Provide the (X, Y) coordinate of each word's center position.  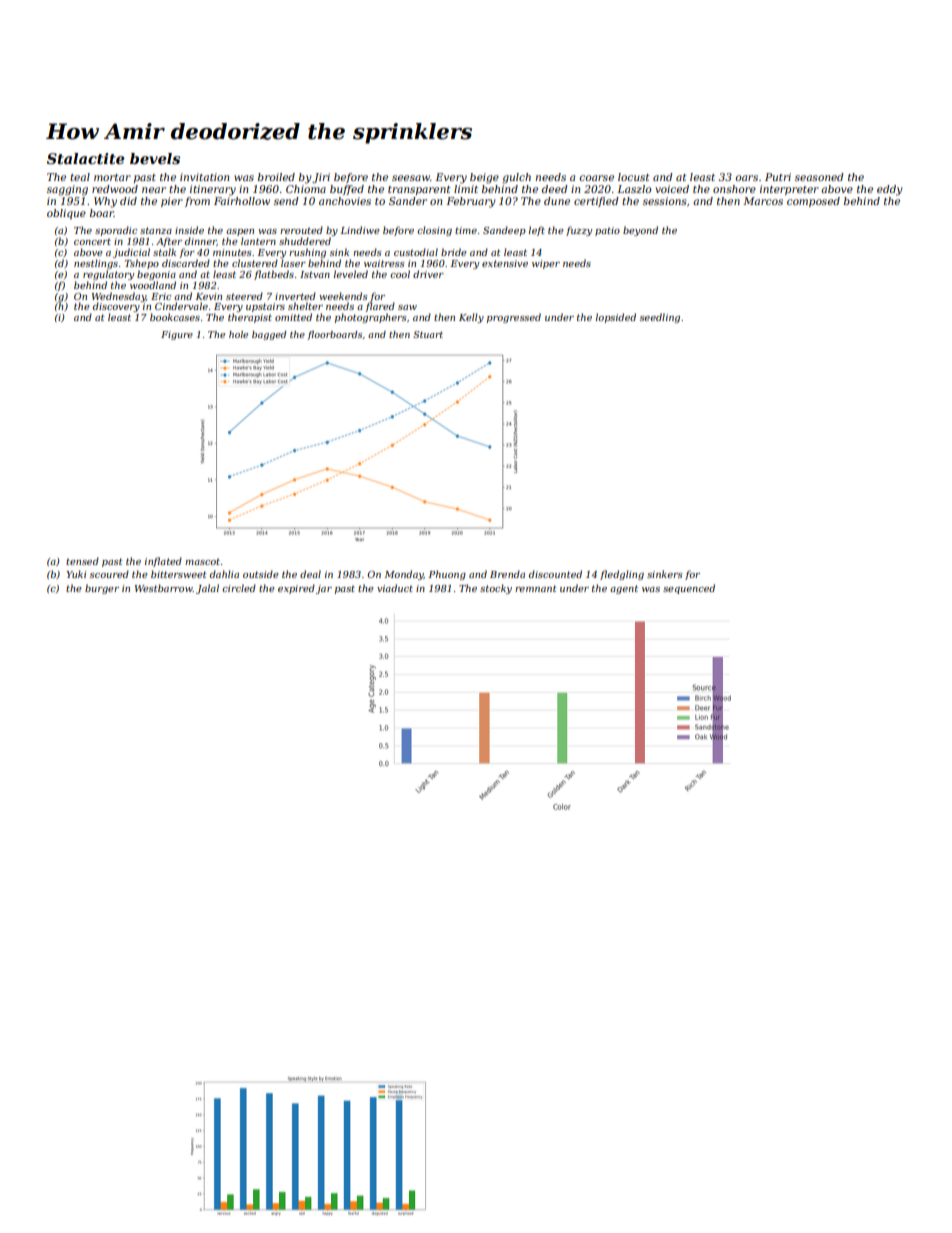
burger (102, 589)
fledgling (622, 575)
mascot (202, 561)
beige (484, 178)
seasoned (819, 177)
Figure (177, 335)
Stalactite (86, 158)
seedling (660, 318)
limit (466, 189)
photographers (371, 318)
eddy (890, 190)
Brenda (507, 574)
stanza (156, 230)
